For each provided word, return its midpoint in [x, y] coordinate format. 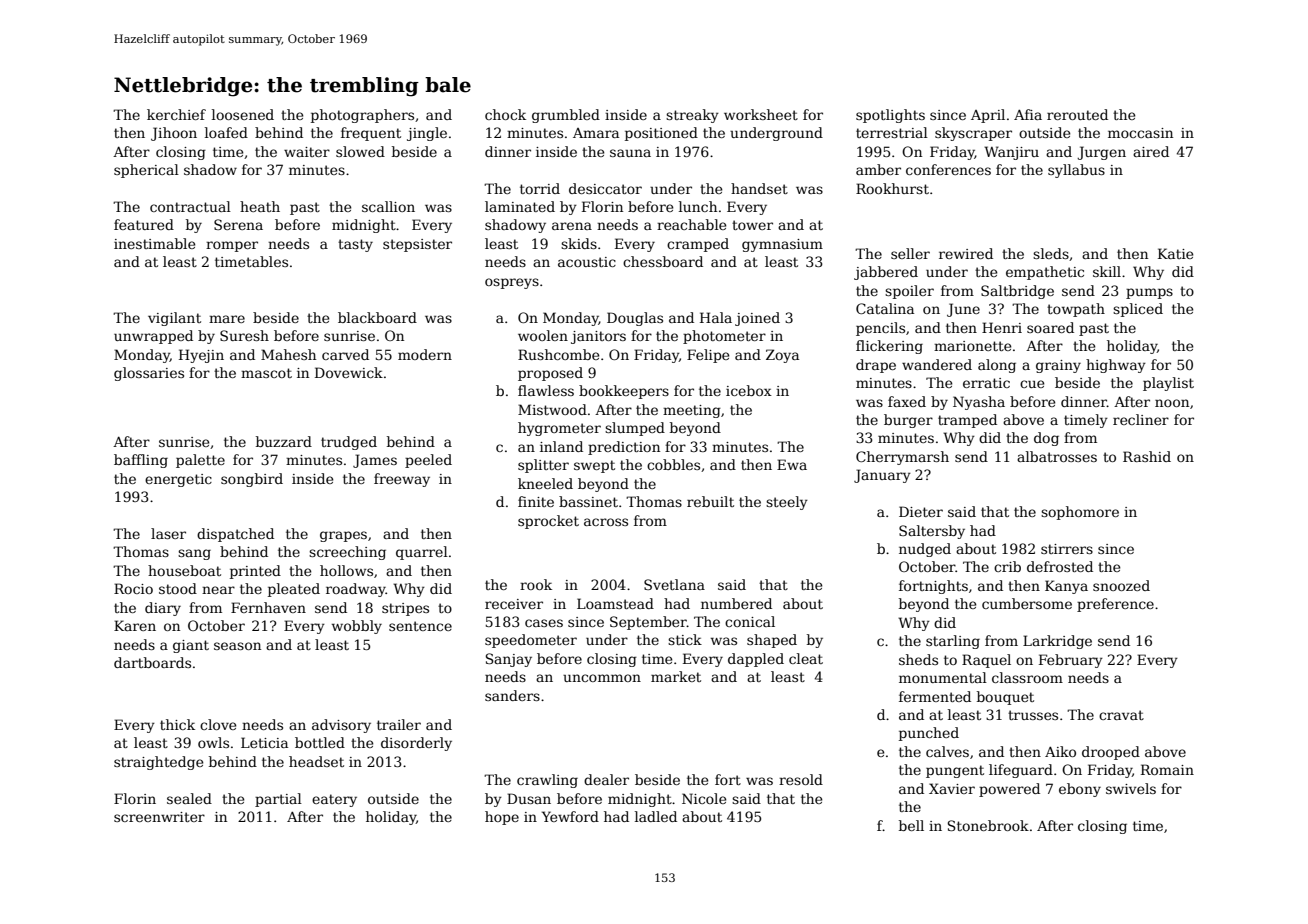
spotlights [890, 116]
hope [502, 818]
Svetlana [674, 584]
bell [911, 825]
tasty [355, 245]
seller [910, 253]
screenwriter [159, 817]
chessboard [663, 261]
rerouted [1077, 114]
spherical [146, 171]
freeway [402, 480]
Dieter [921, 511]
